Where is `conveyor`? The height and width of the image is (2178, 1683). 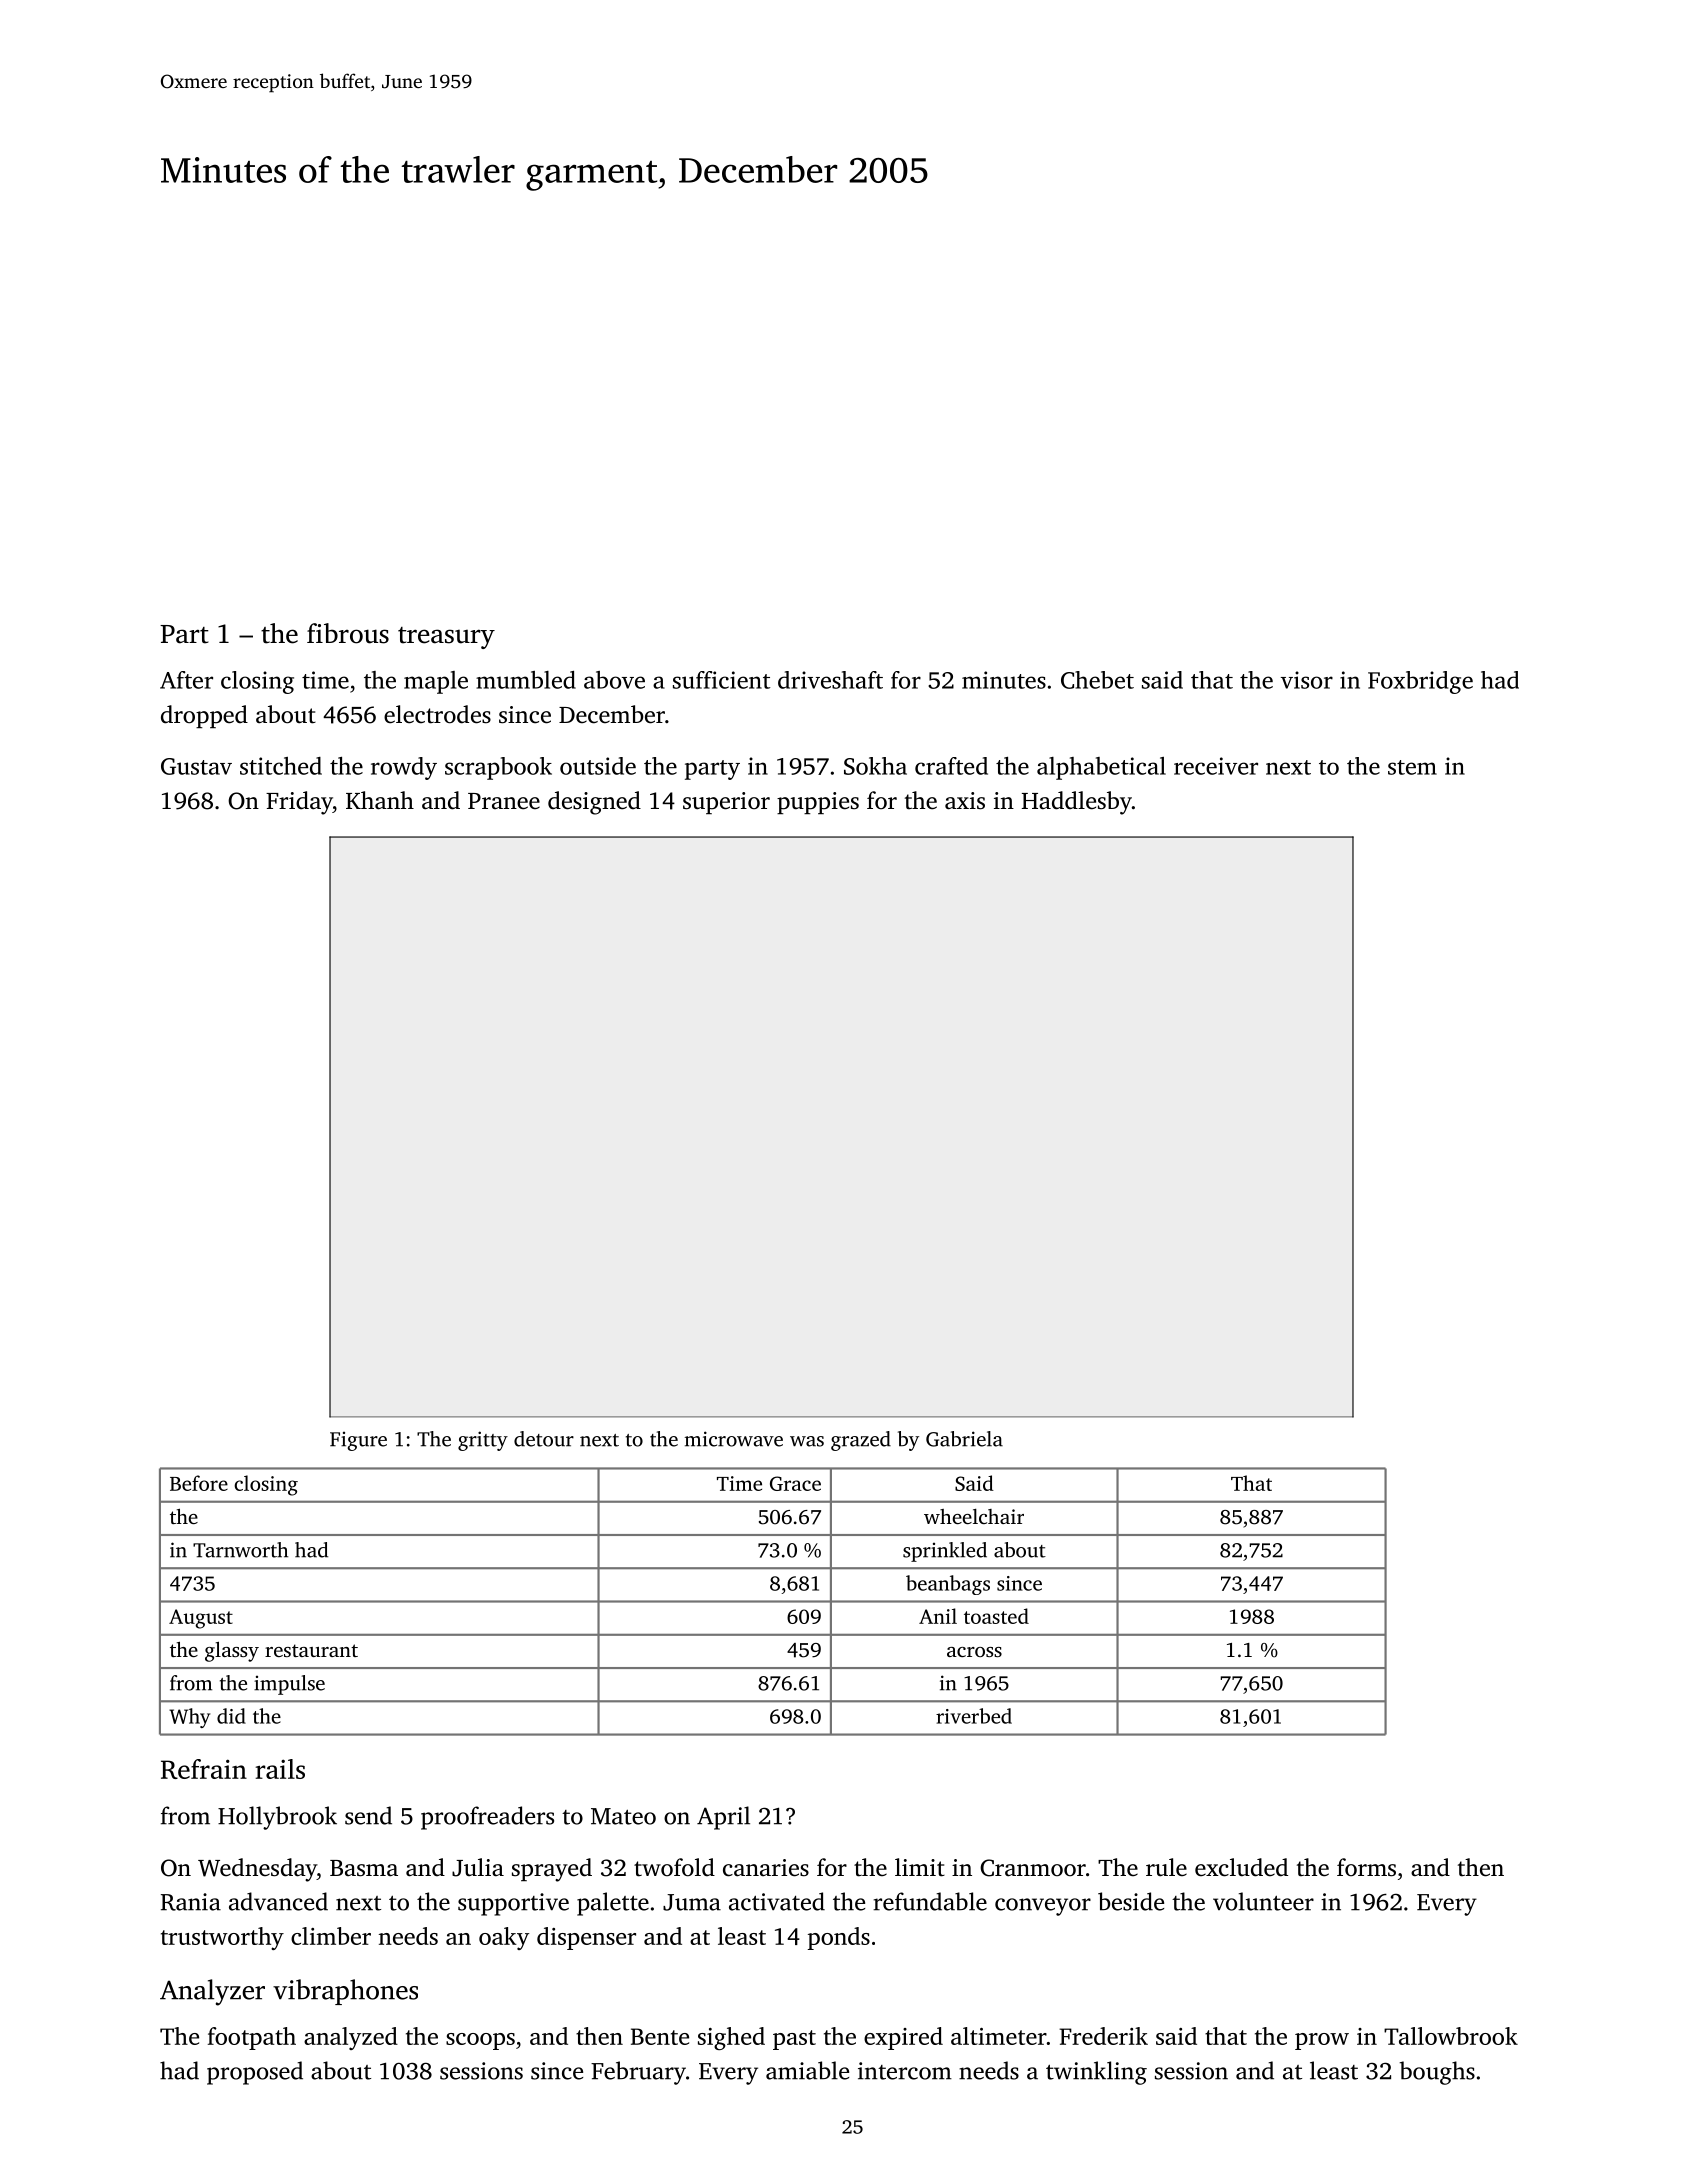 conveyor is located at coordinates (1043, 1907).
